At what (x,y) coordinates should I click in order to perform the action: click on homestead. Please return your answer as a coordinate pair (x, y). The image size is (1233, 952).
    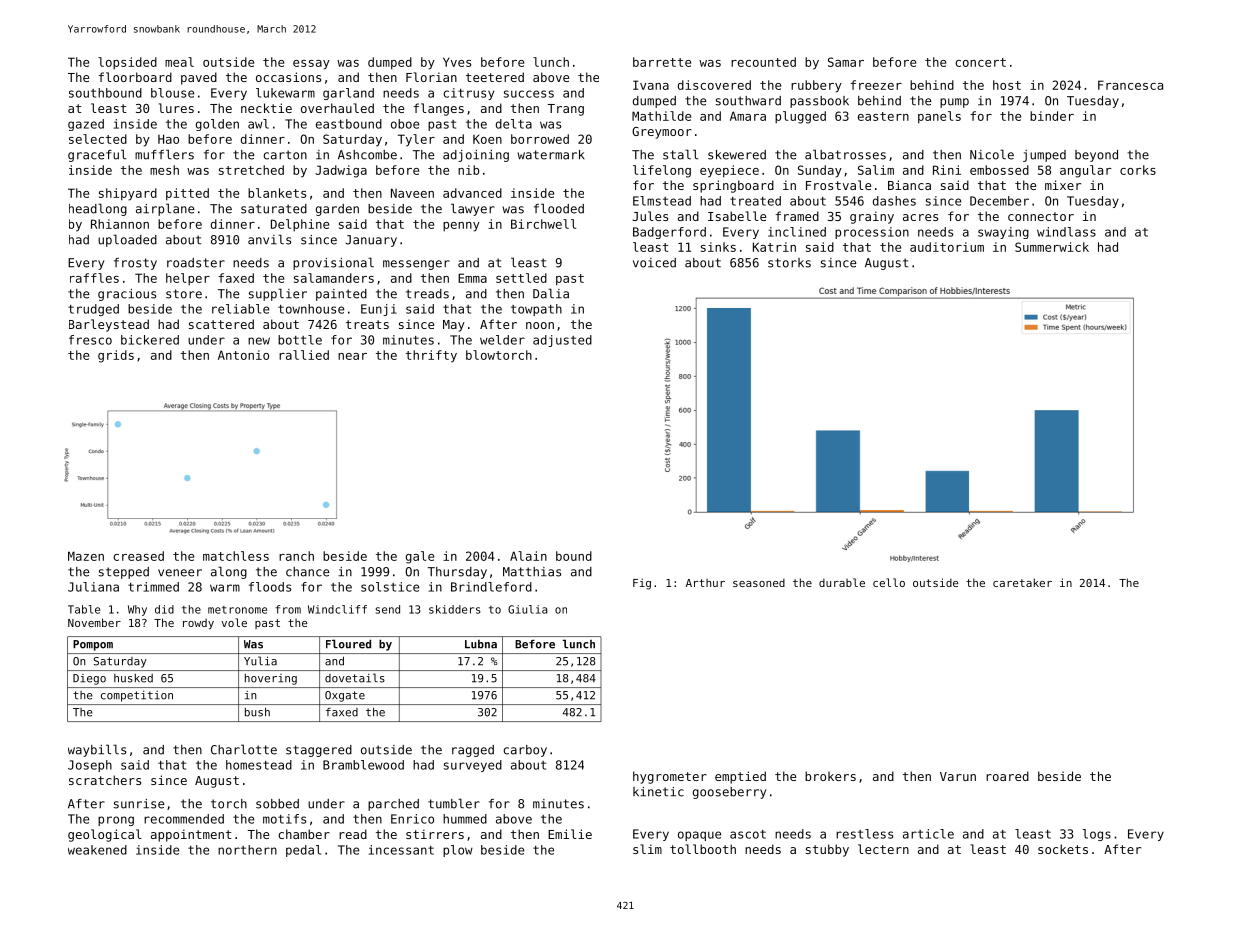
    Looking at the image, I should click on (259, 765).
